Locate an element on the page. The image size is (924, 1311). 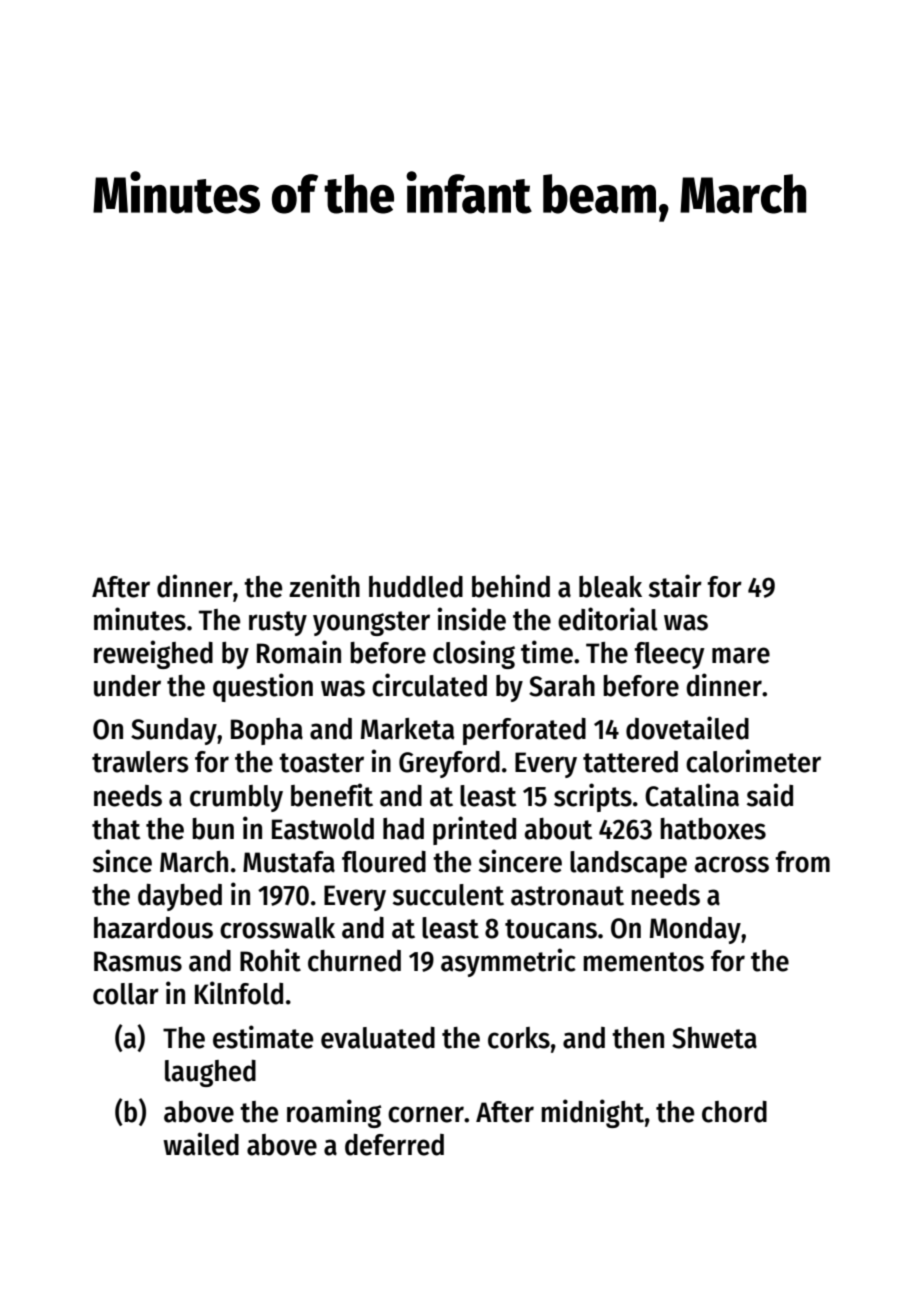
zenith is located at coordinates (324, 586).
